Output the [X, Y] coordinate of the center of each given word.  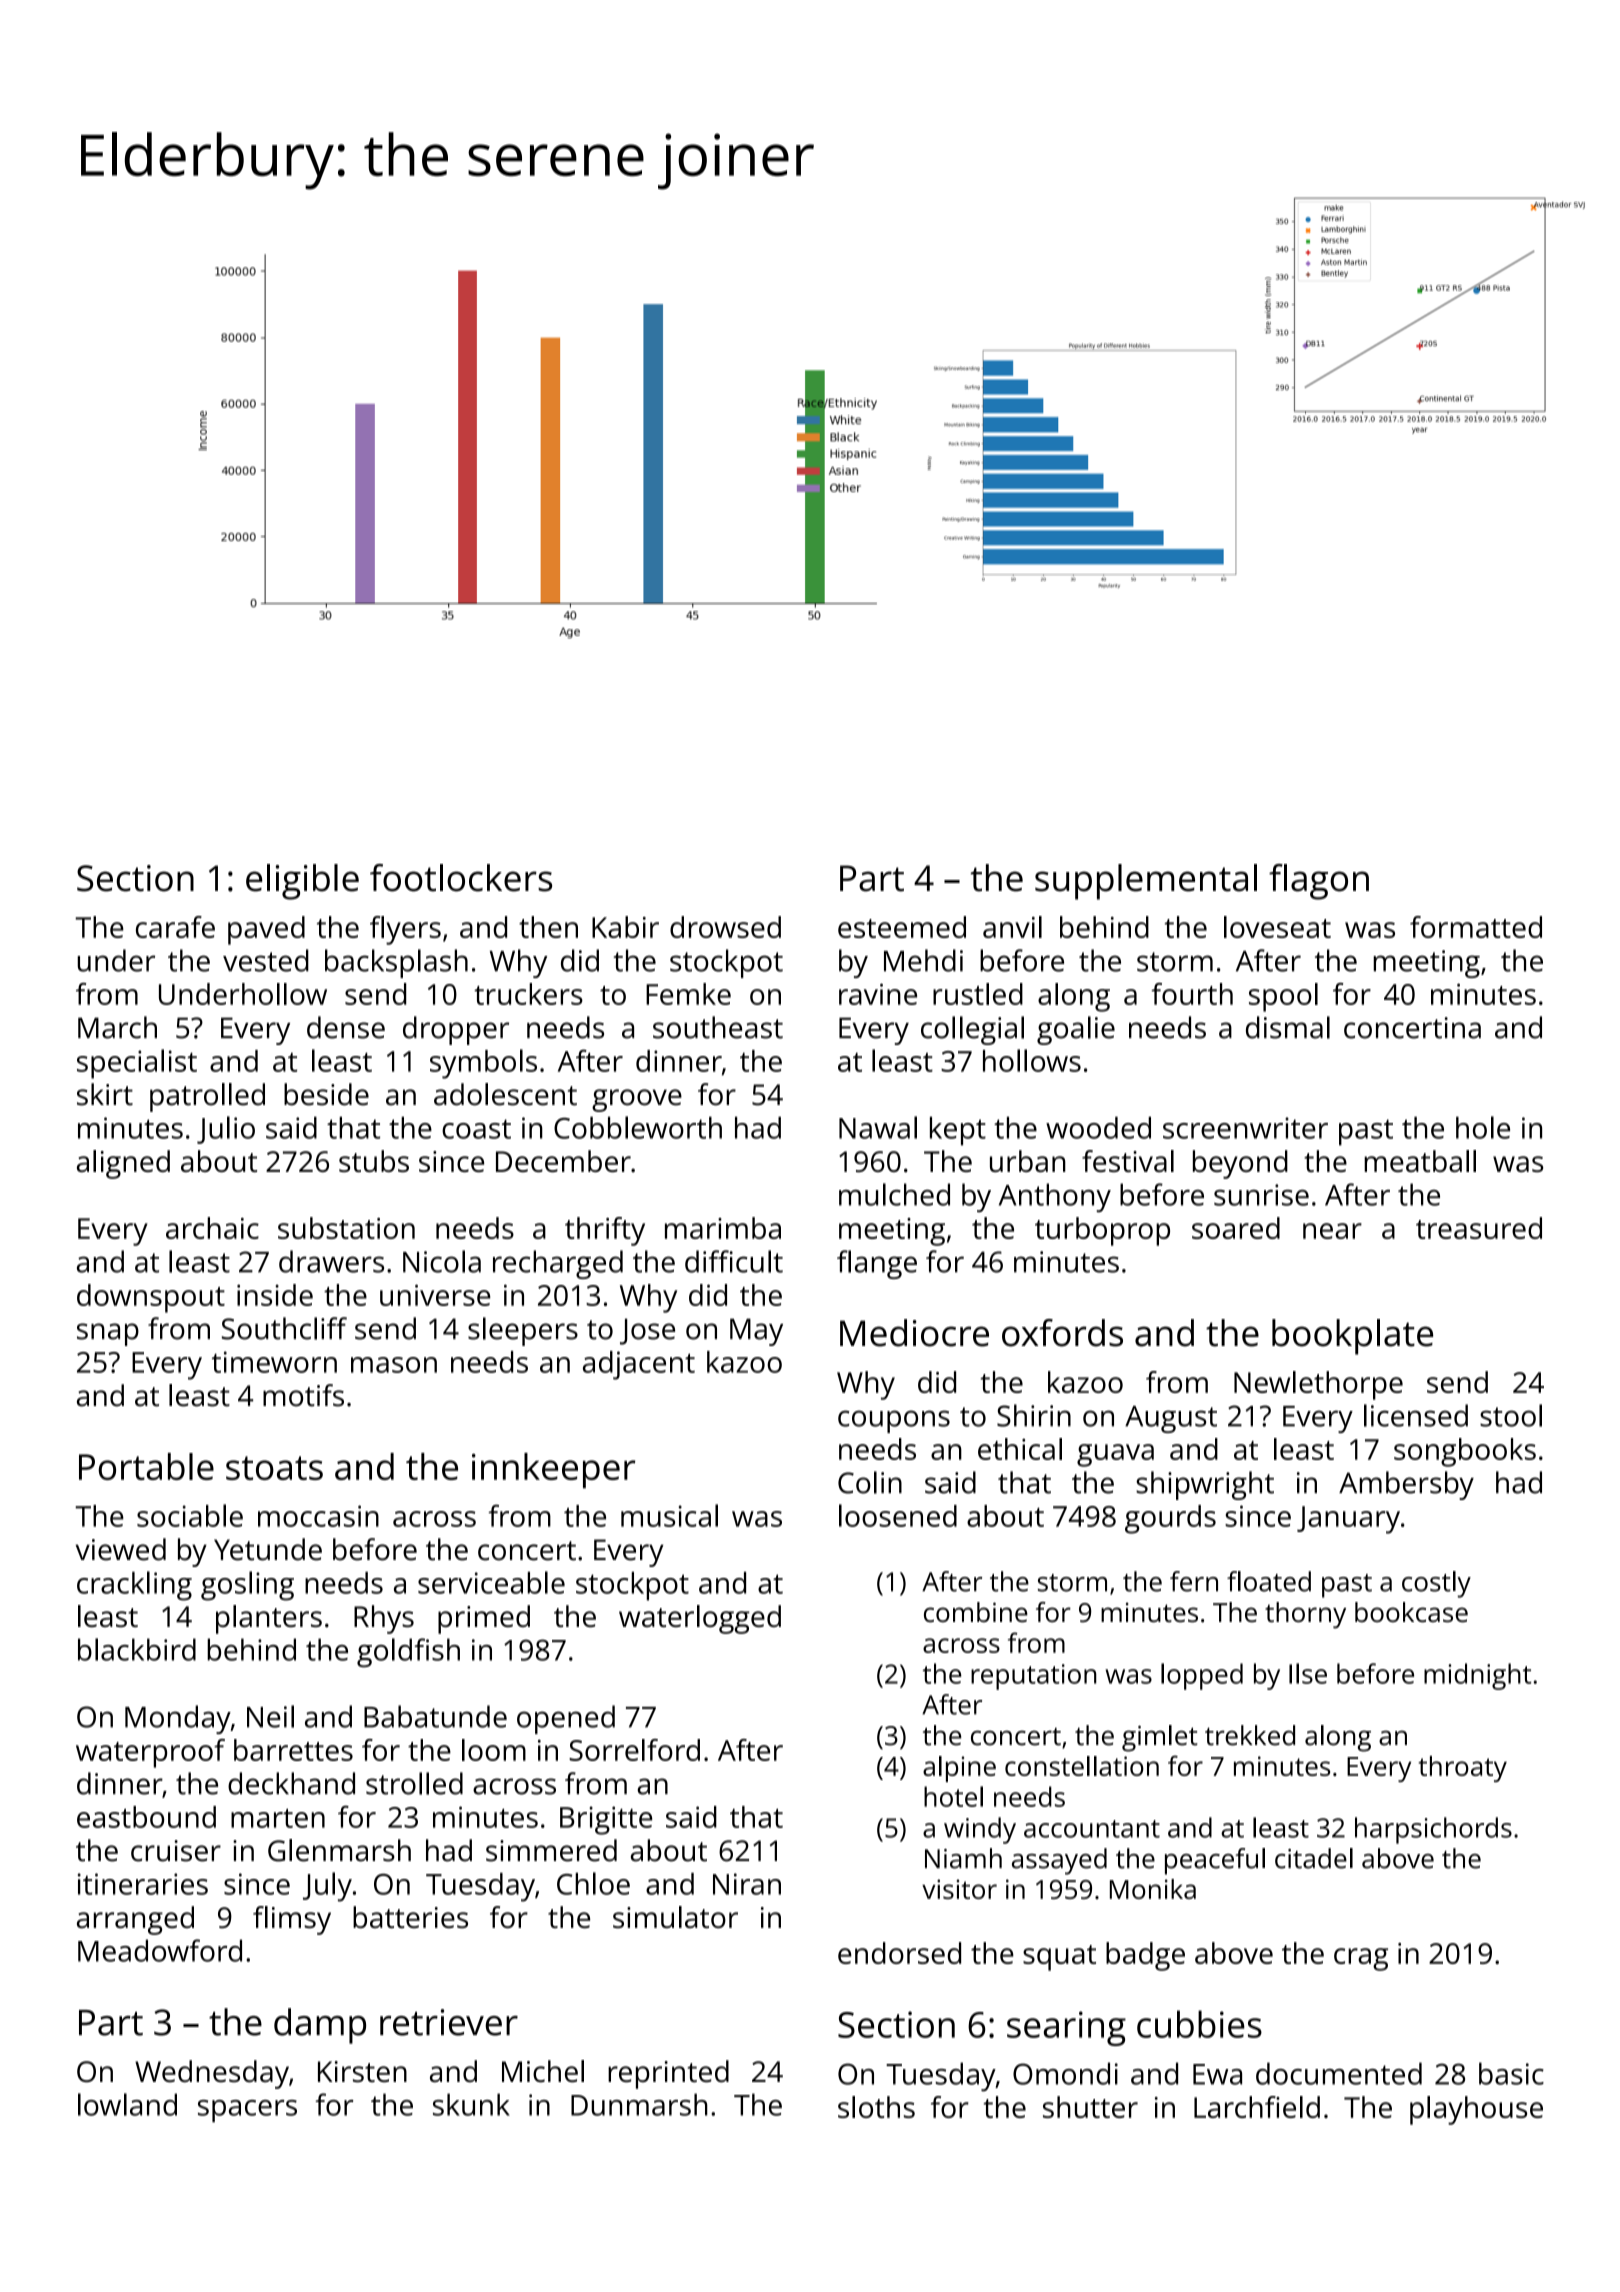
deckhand [291, 1783]
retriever [449, 2022]
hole [1483, 1127]
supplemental [1146, 882]
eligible [302, 882]
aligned [123, 1164]
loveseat [1277, 927]
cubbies [1199, 2024]
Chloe [593, 1883]
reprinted [668, 2074]
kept [958, 1131]
